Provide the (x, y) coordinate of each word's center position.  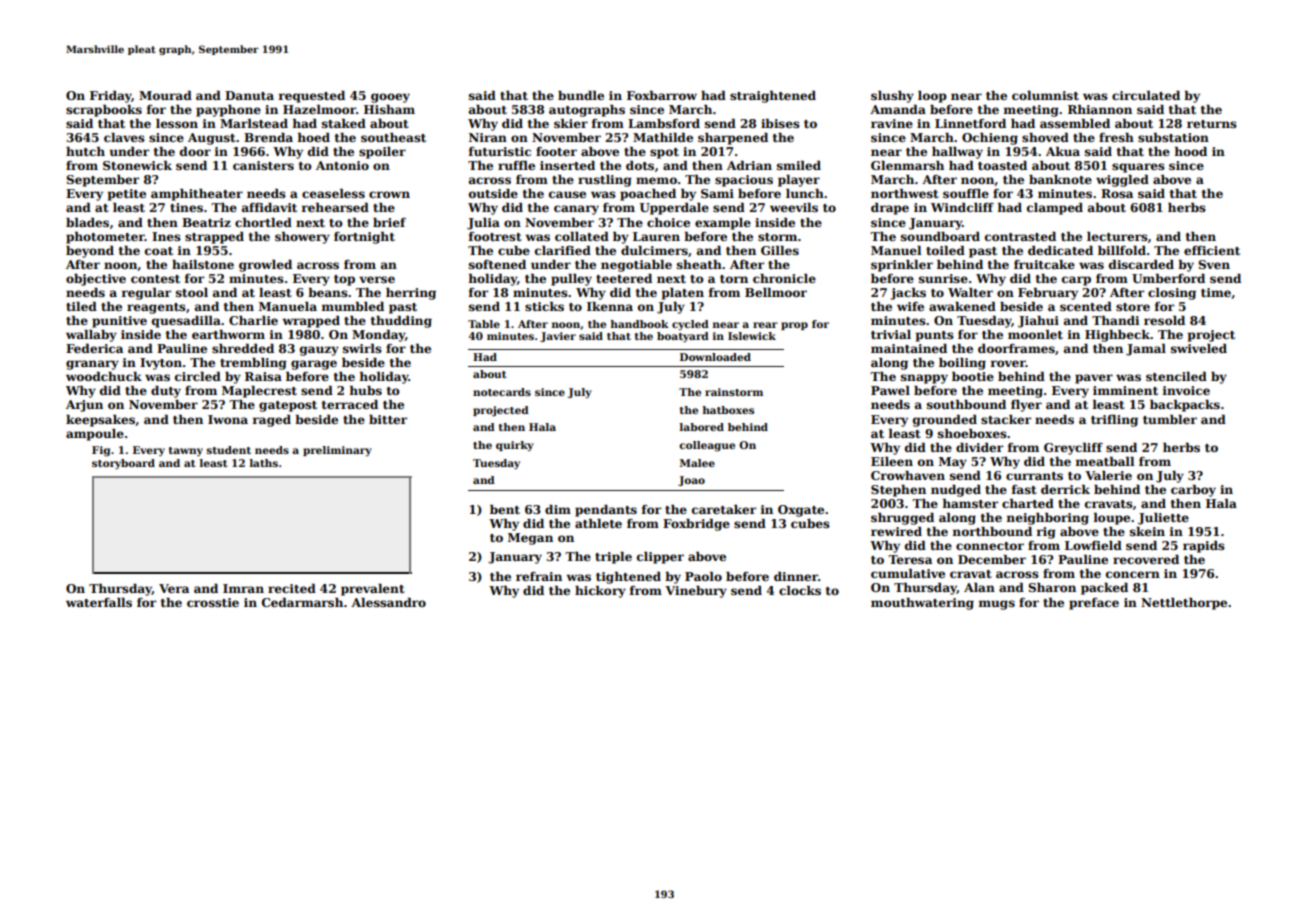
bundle (581, 95)
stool (192, 292)
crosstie (213, 602)
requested (312, 97)
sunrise (943, 278)
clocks (800, 590)
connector (990, 546)
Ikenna (610, 306)
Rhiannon (1100, 109)
